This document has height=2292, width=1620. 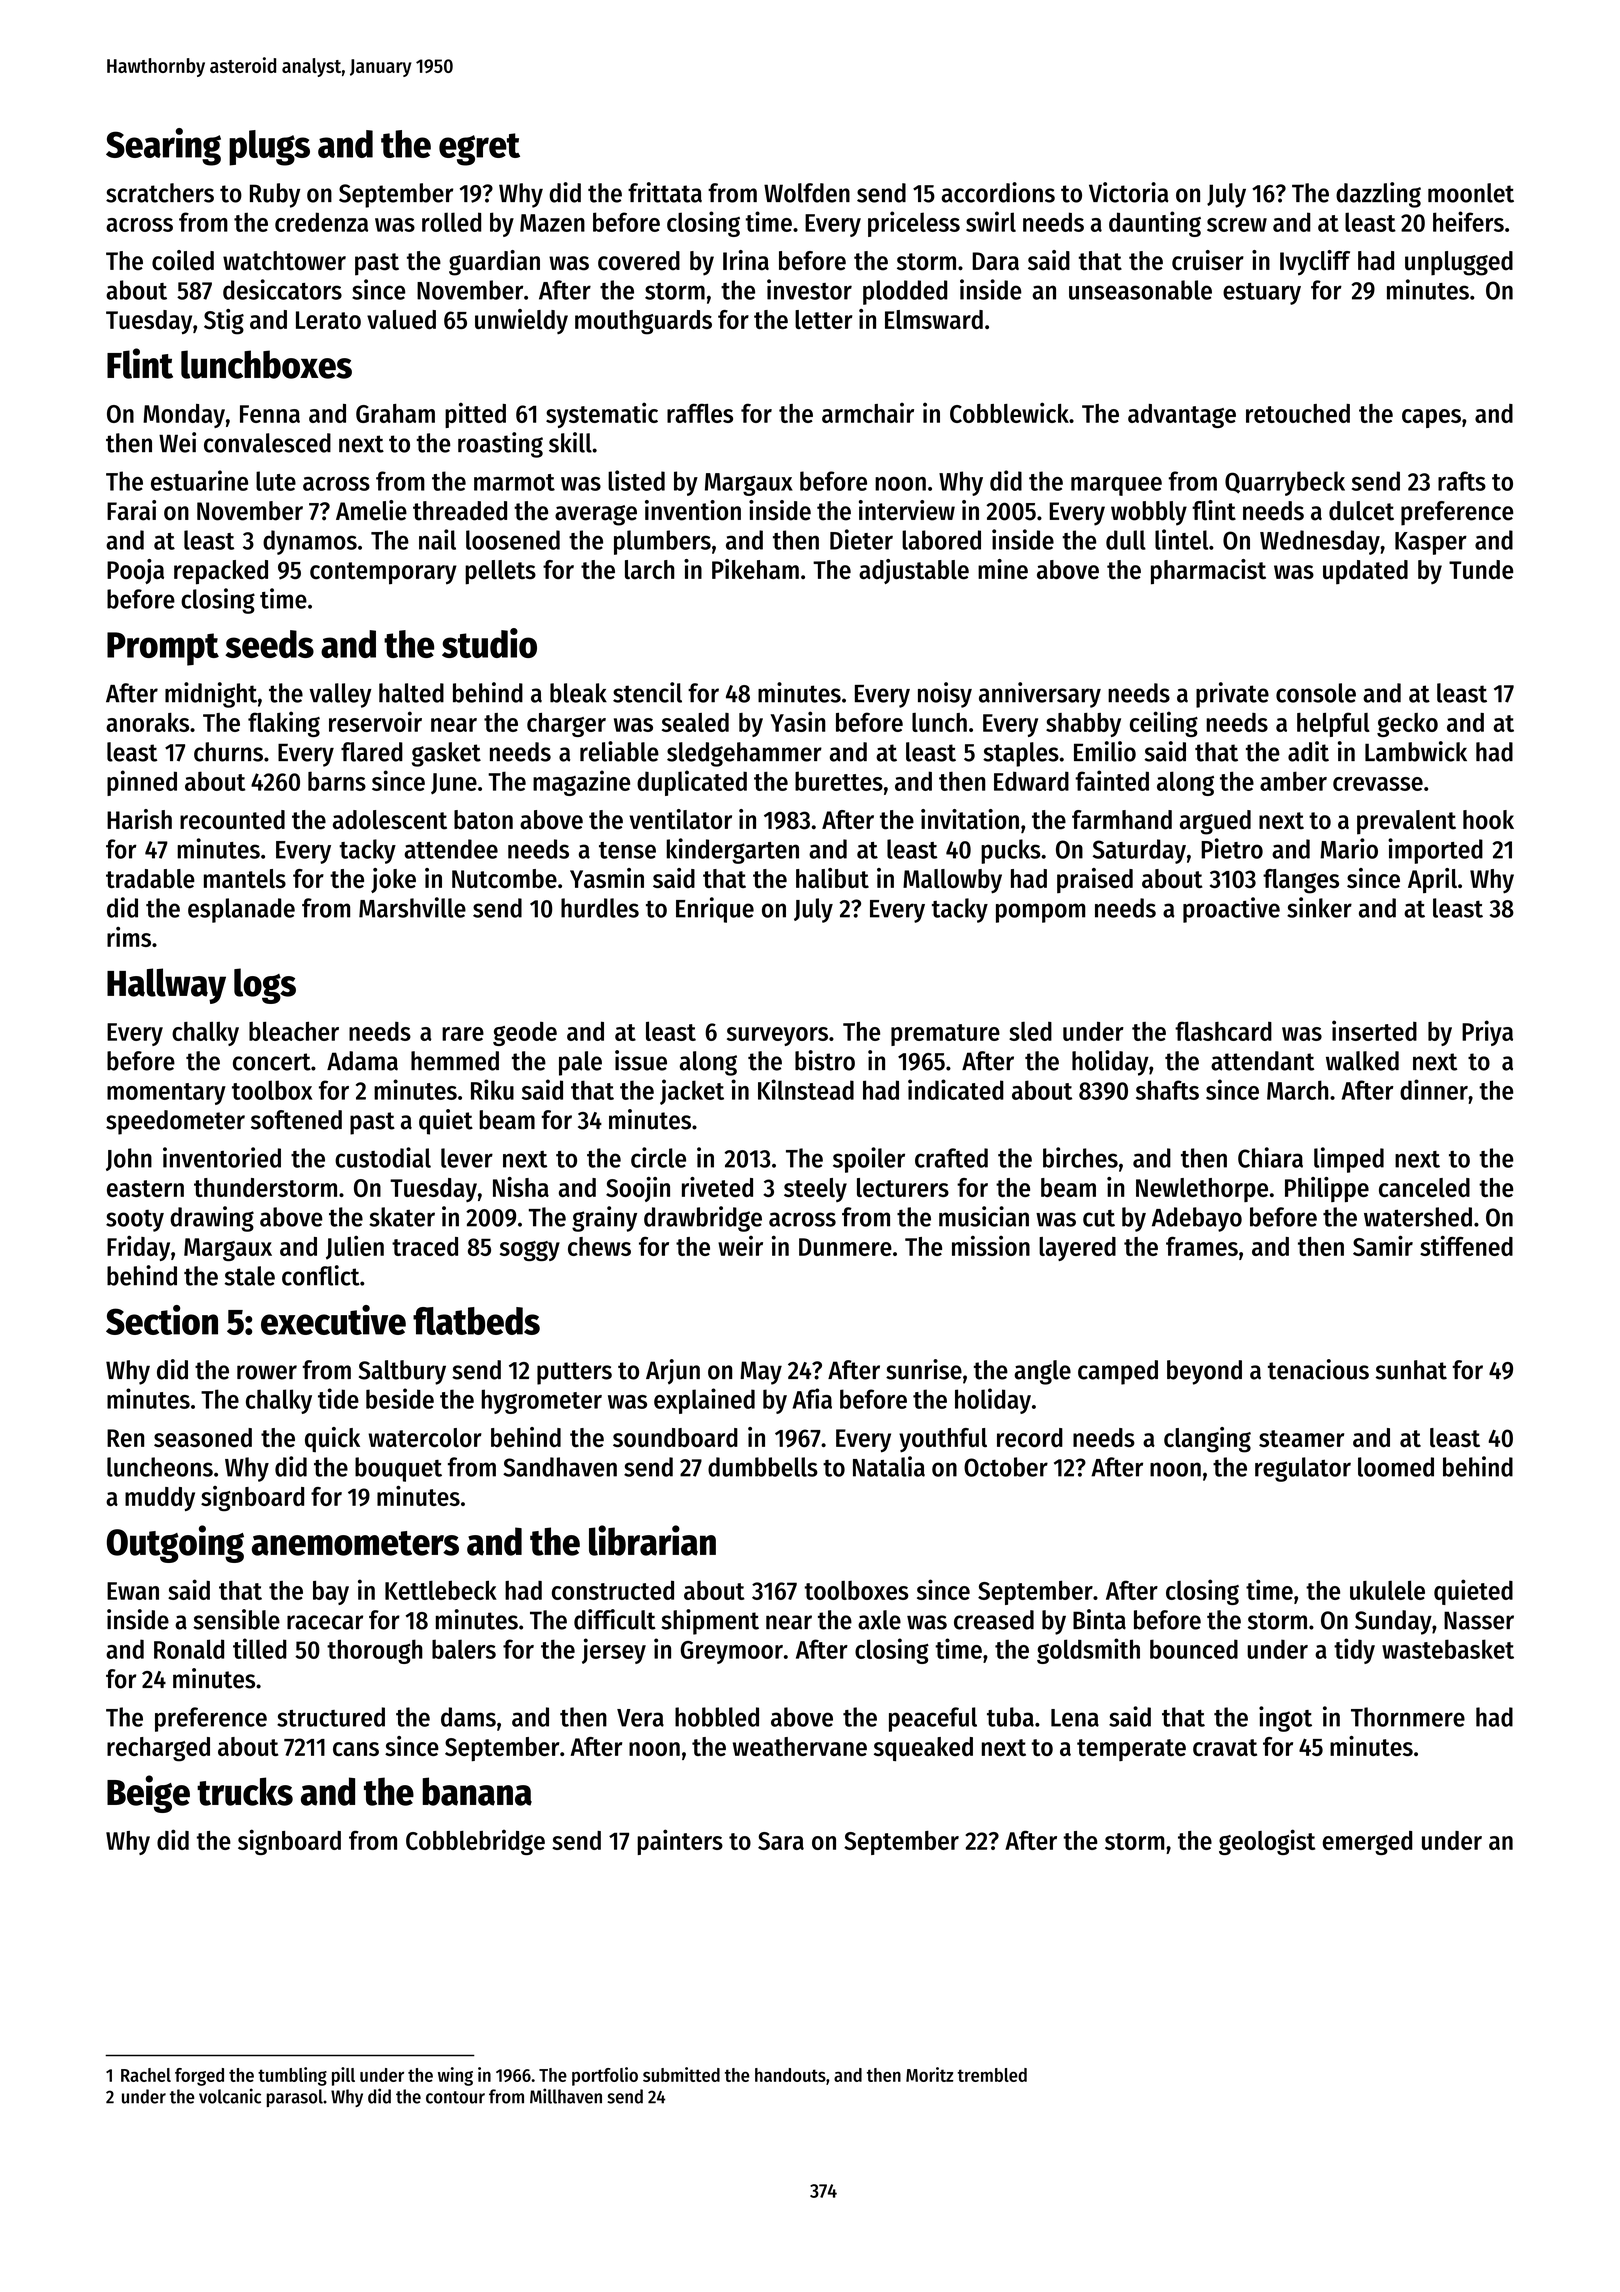 What do you see at coordinates (146, 2075) in the document?
I see `Rachel` at bounding box center [146, 2075].
